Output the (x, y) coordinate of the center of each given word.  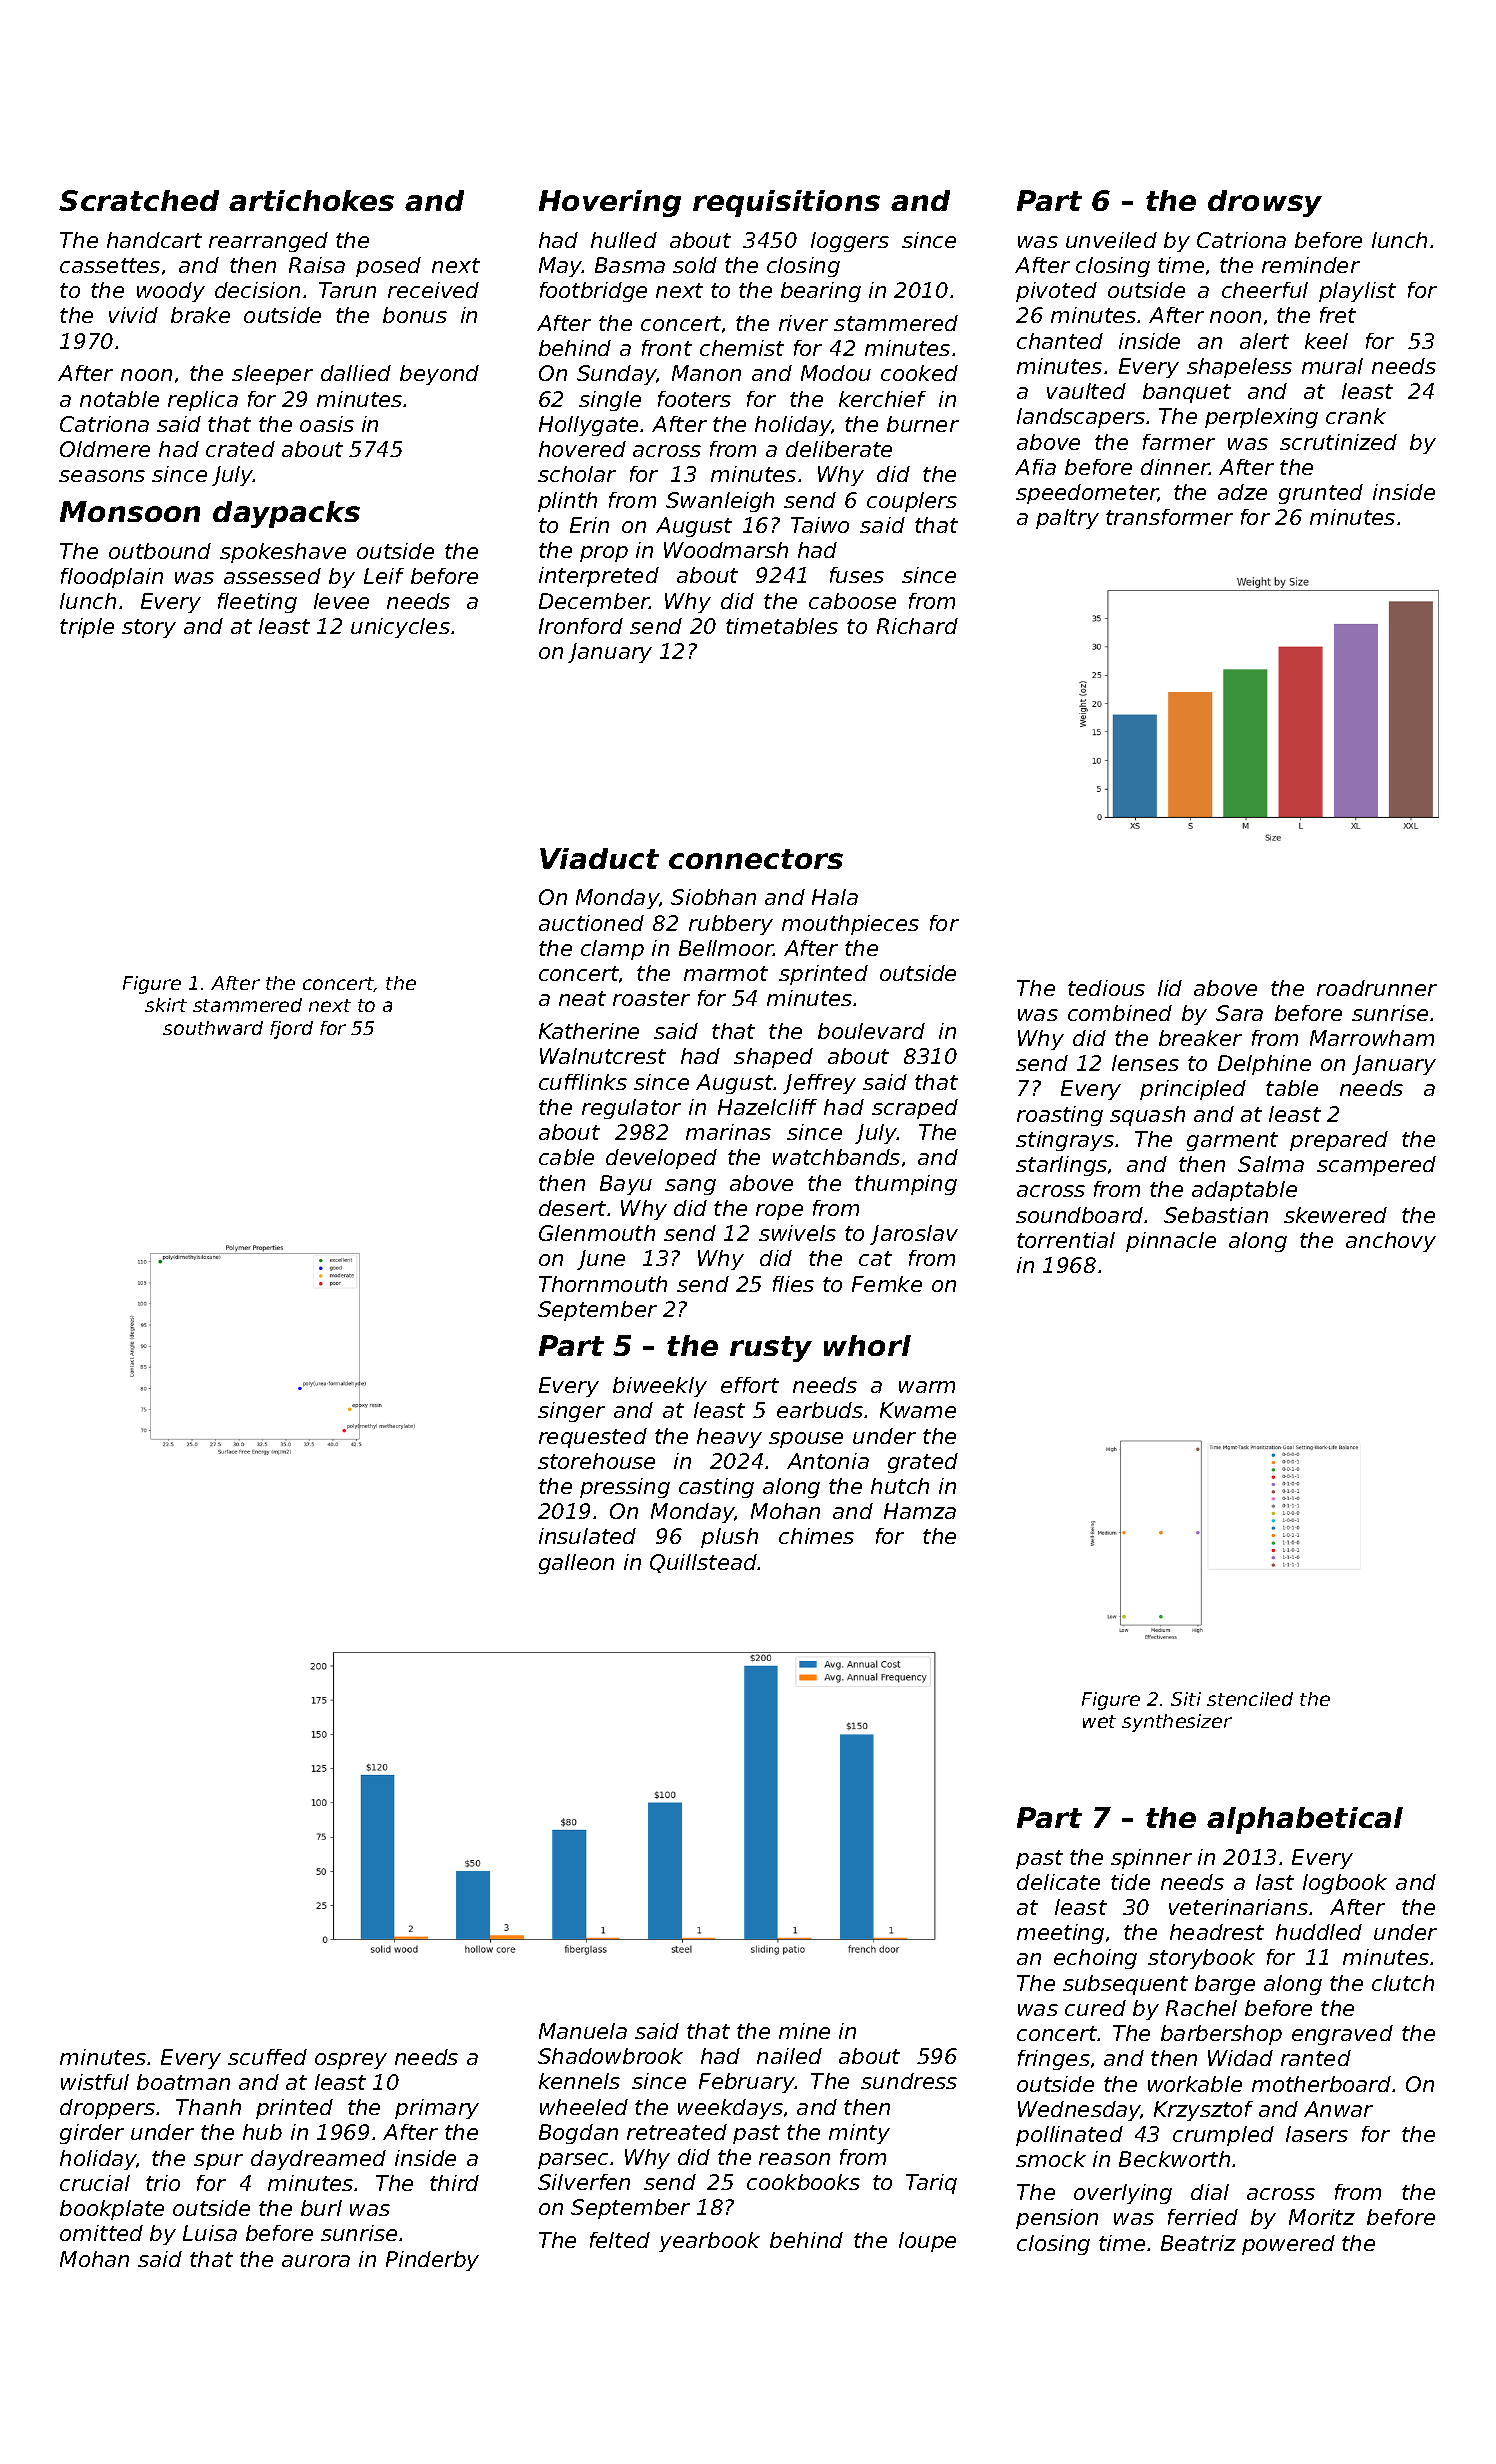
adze (1242, 492)
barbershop (1221, 2035)
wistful (95, 2082)
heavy (729, 1438)
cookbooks (803, 2182)
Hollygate (588, 426)
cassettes (110, 265)
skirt (166, 1005)
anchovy (1391, 1242)
